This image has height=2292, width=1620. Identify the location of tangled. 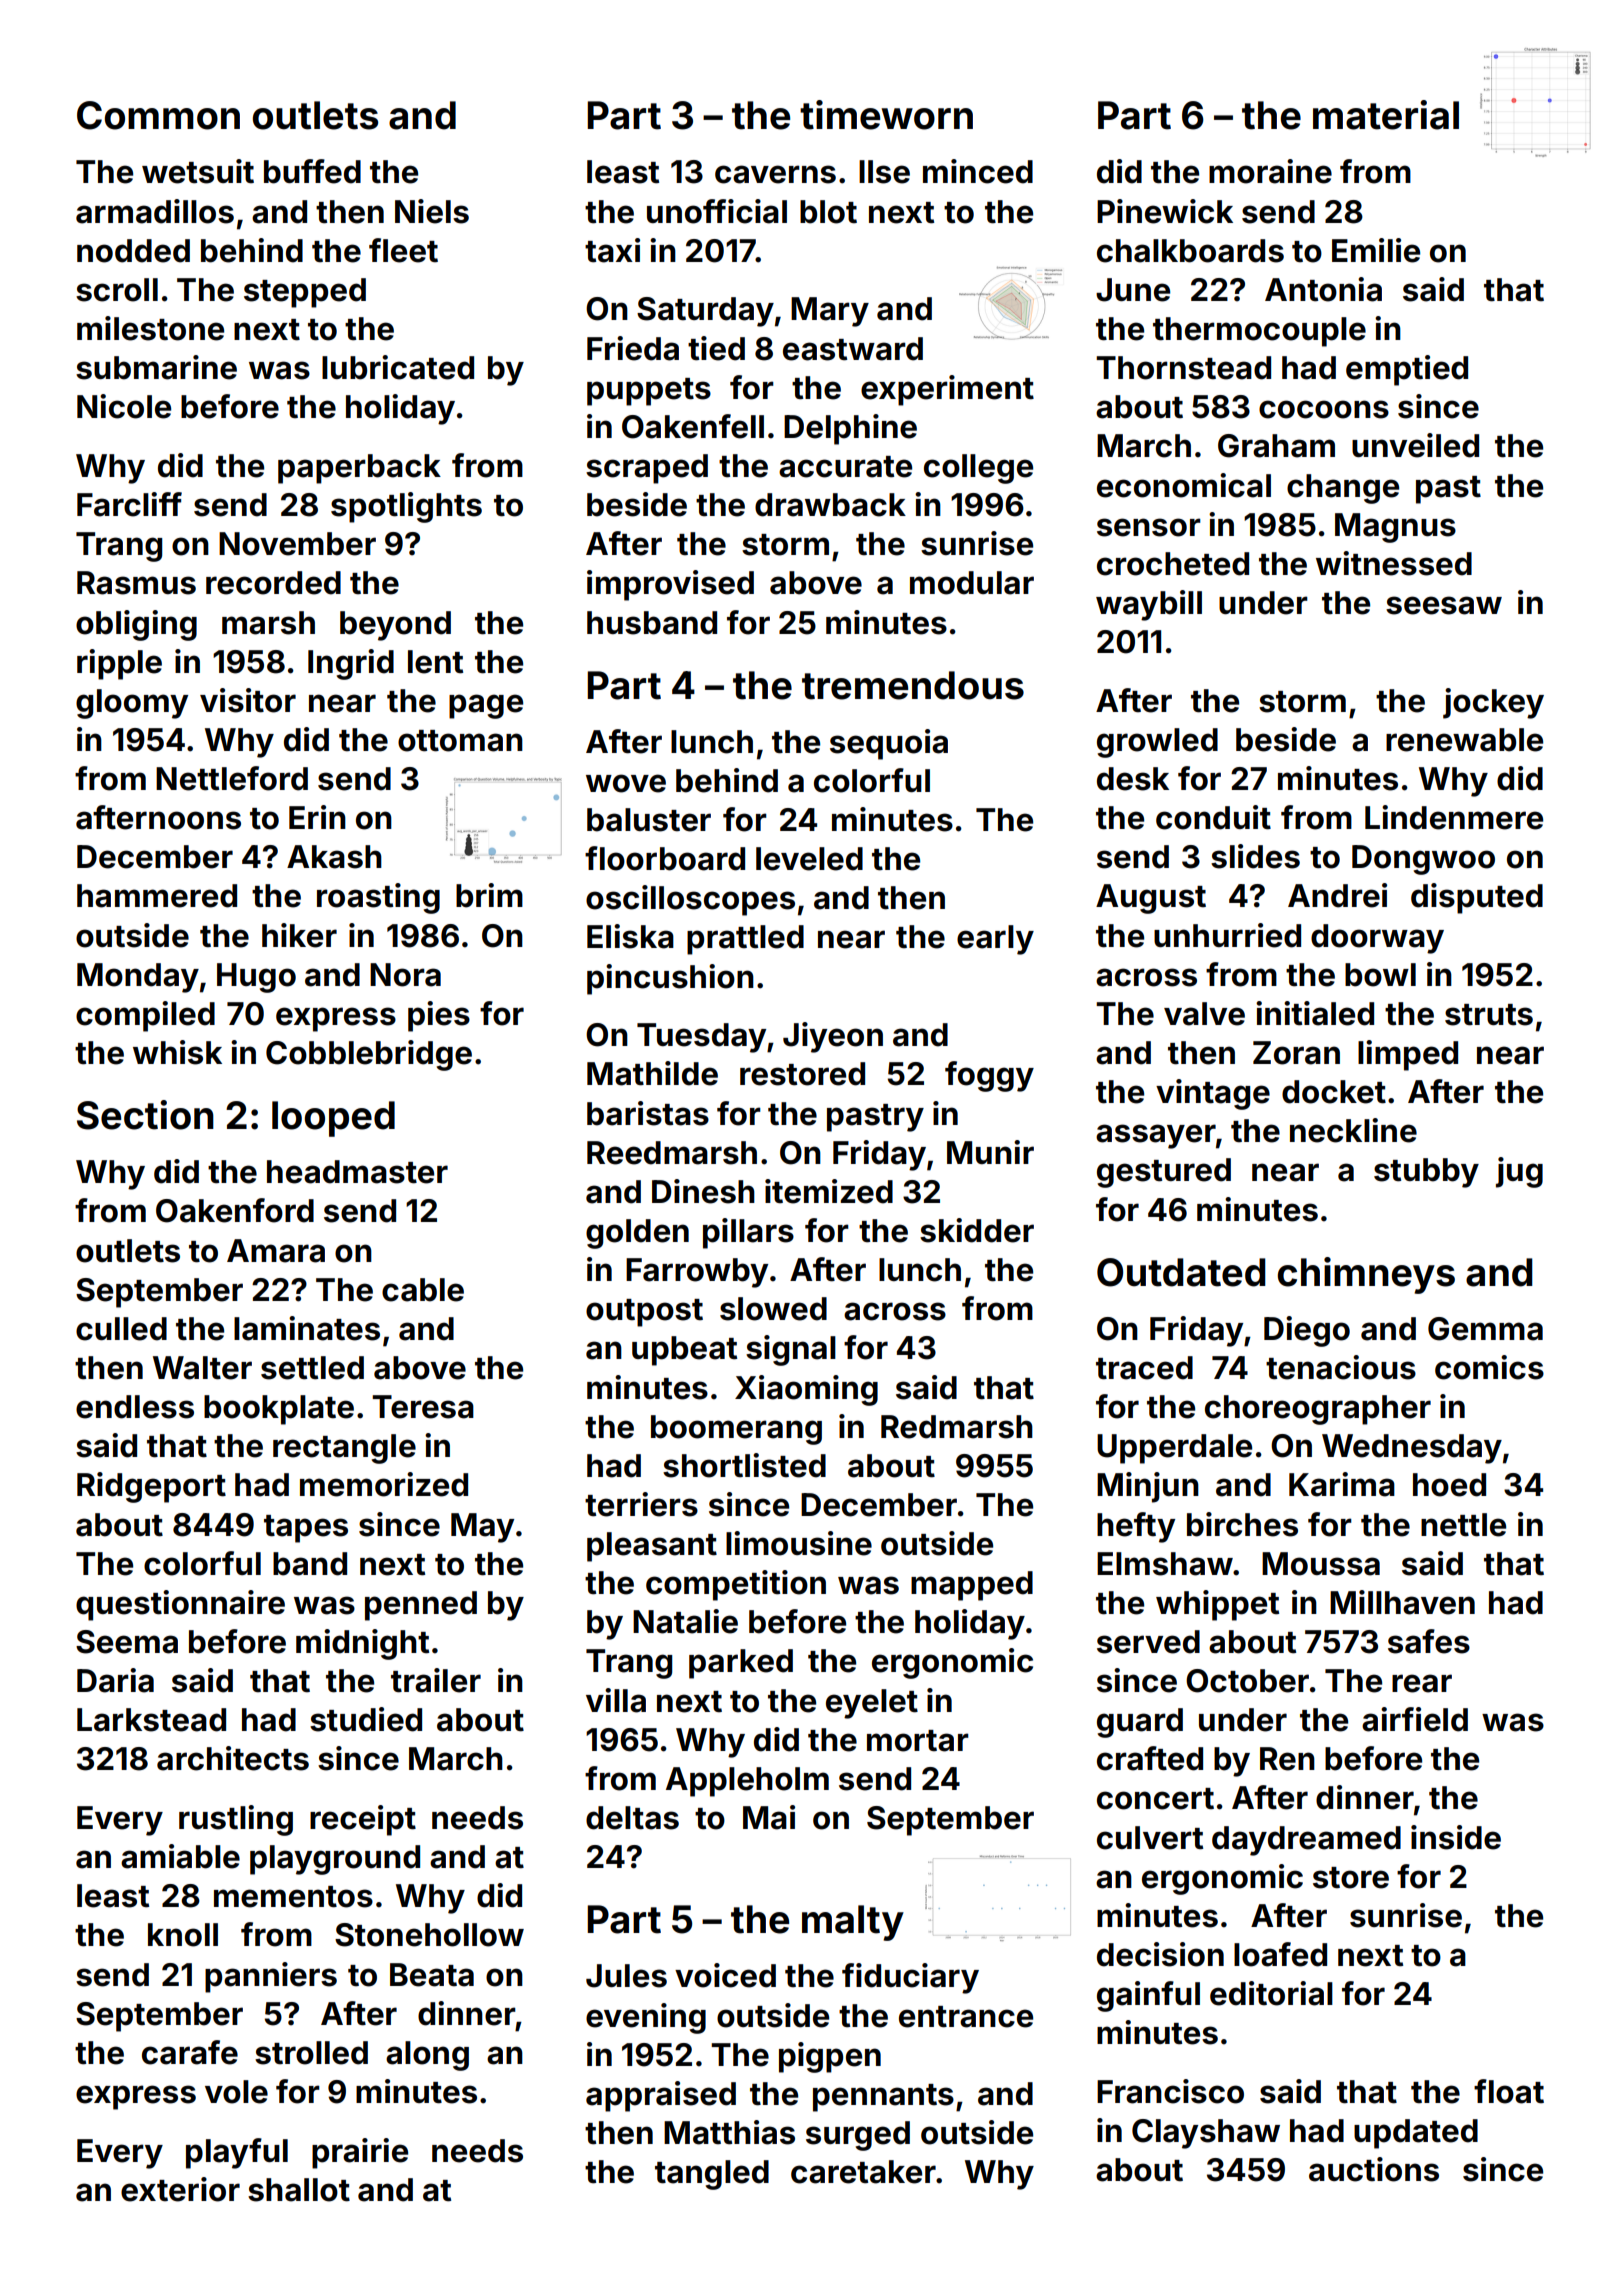
(712, 2175).
